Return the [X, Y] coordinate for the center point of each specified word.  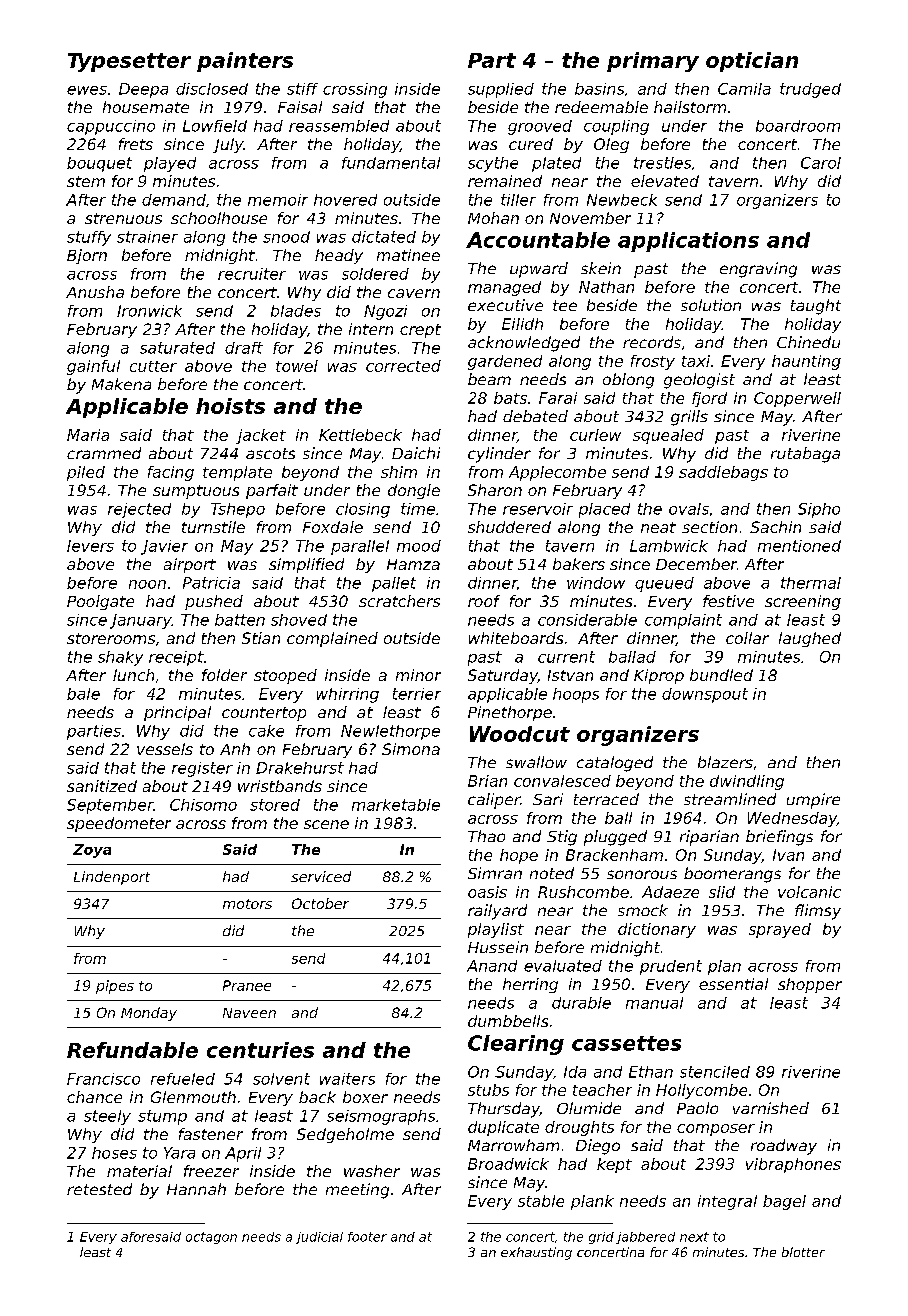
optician [752, 62]
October [320, 903]
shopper [810, 985]
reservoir [538, 509]
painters [245, 62]
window [596, 583]
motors [247, 904]
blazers [725, 762]
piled [86, 473]
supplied [501, 90]
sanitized [102, 786]
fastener [211, 1134]
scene [326, 824]
